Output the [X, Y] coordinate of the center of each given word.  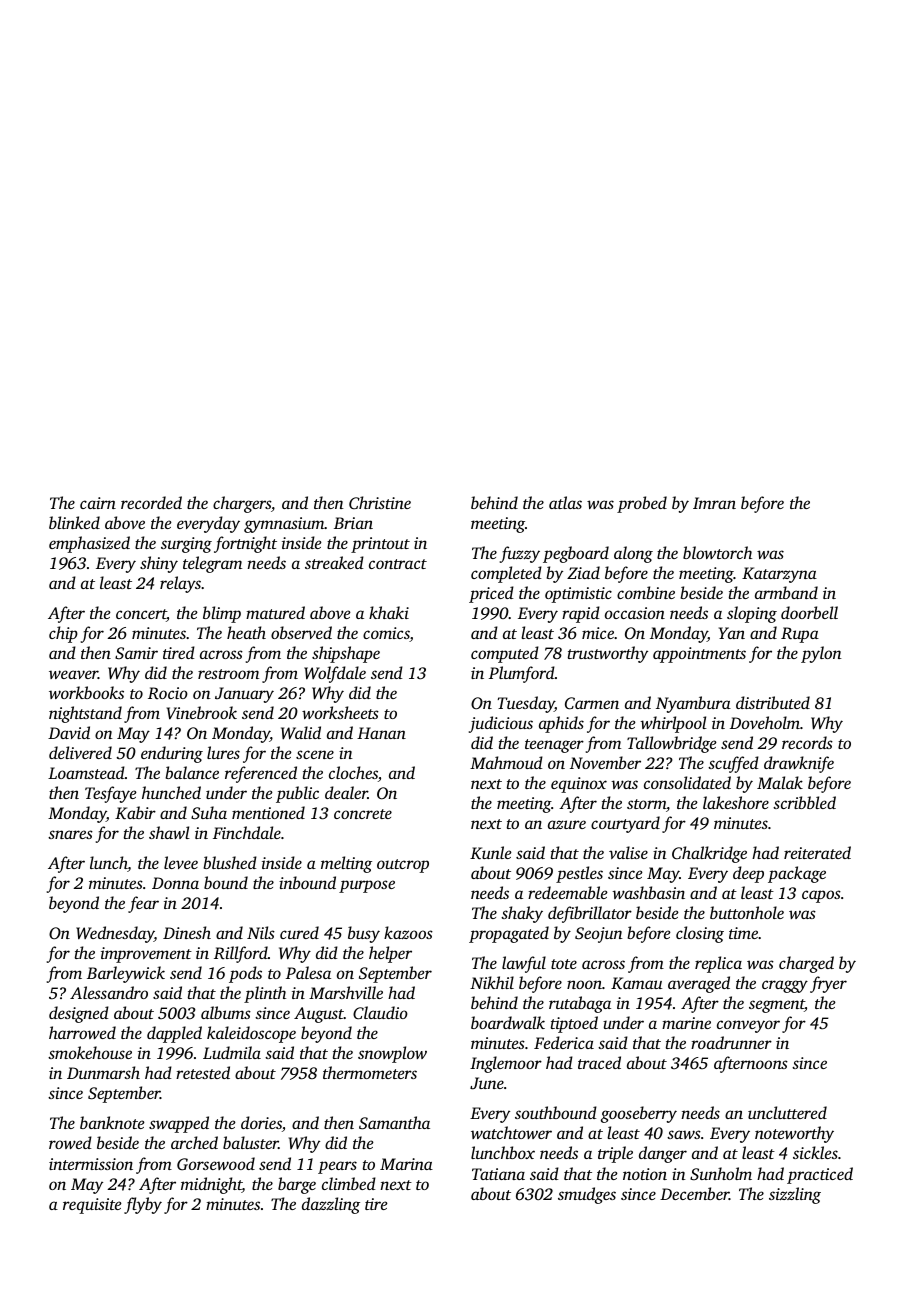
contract [398, 564]
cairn [98, 503]
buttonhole [747, 912]
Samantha [394, 1123]
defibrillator [590, 914]
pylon [821, 654]
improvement [146, 955]
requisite [92, 1206]
